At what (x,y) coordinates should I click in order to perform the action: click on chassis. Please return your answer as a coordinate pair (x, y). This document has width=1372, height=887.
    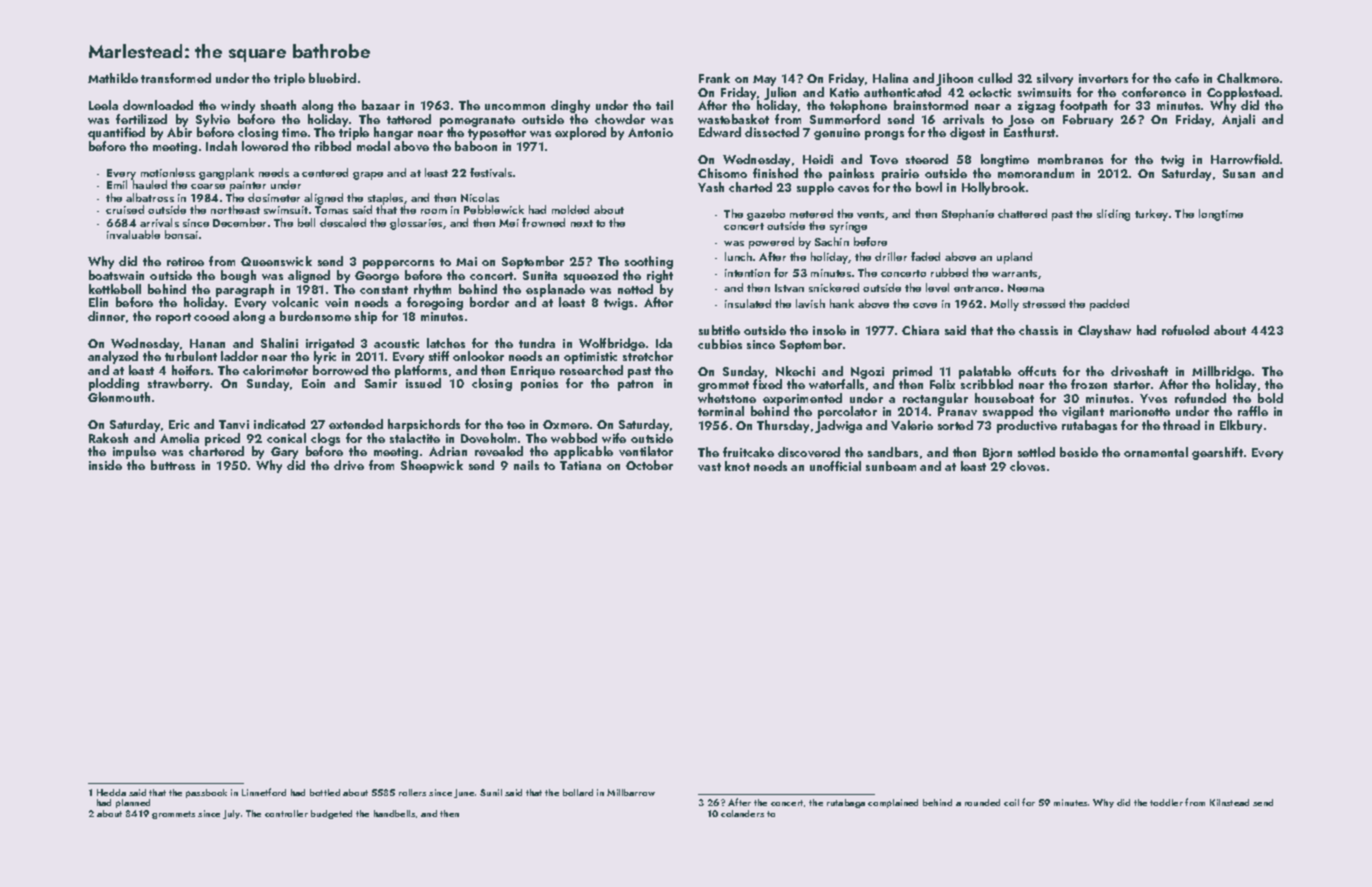
    Looking at the image, I should click on (1038, 330).
